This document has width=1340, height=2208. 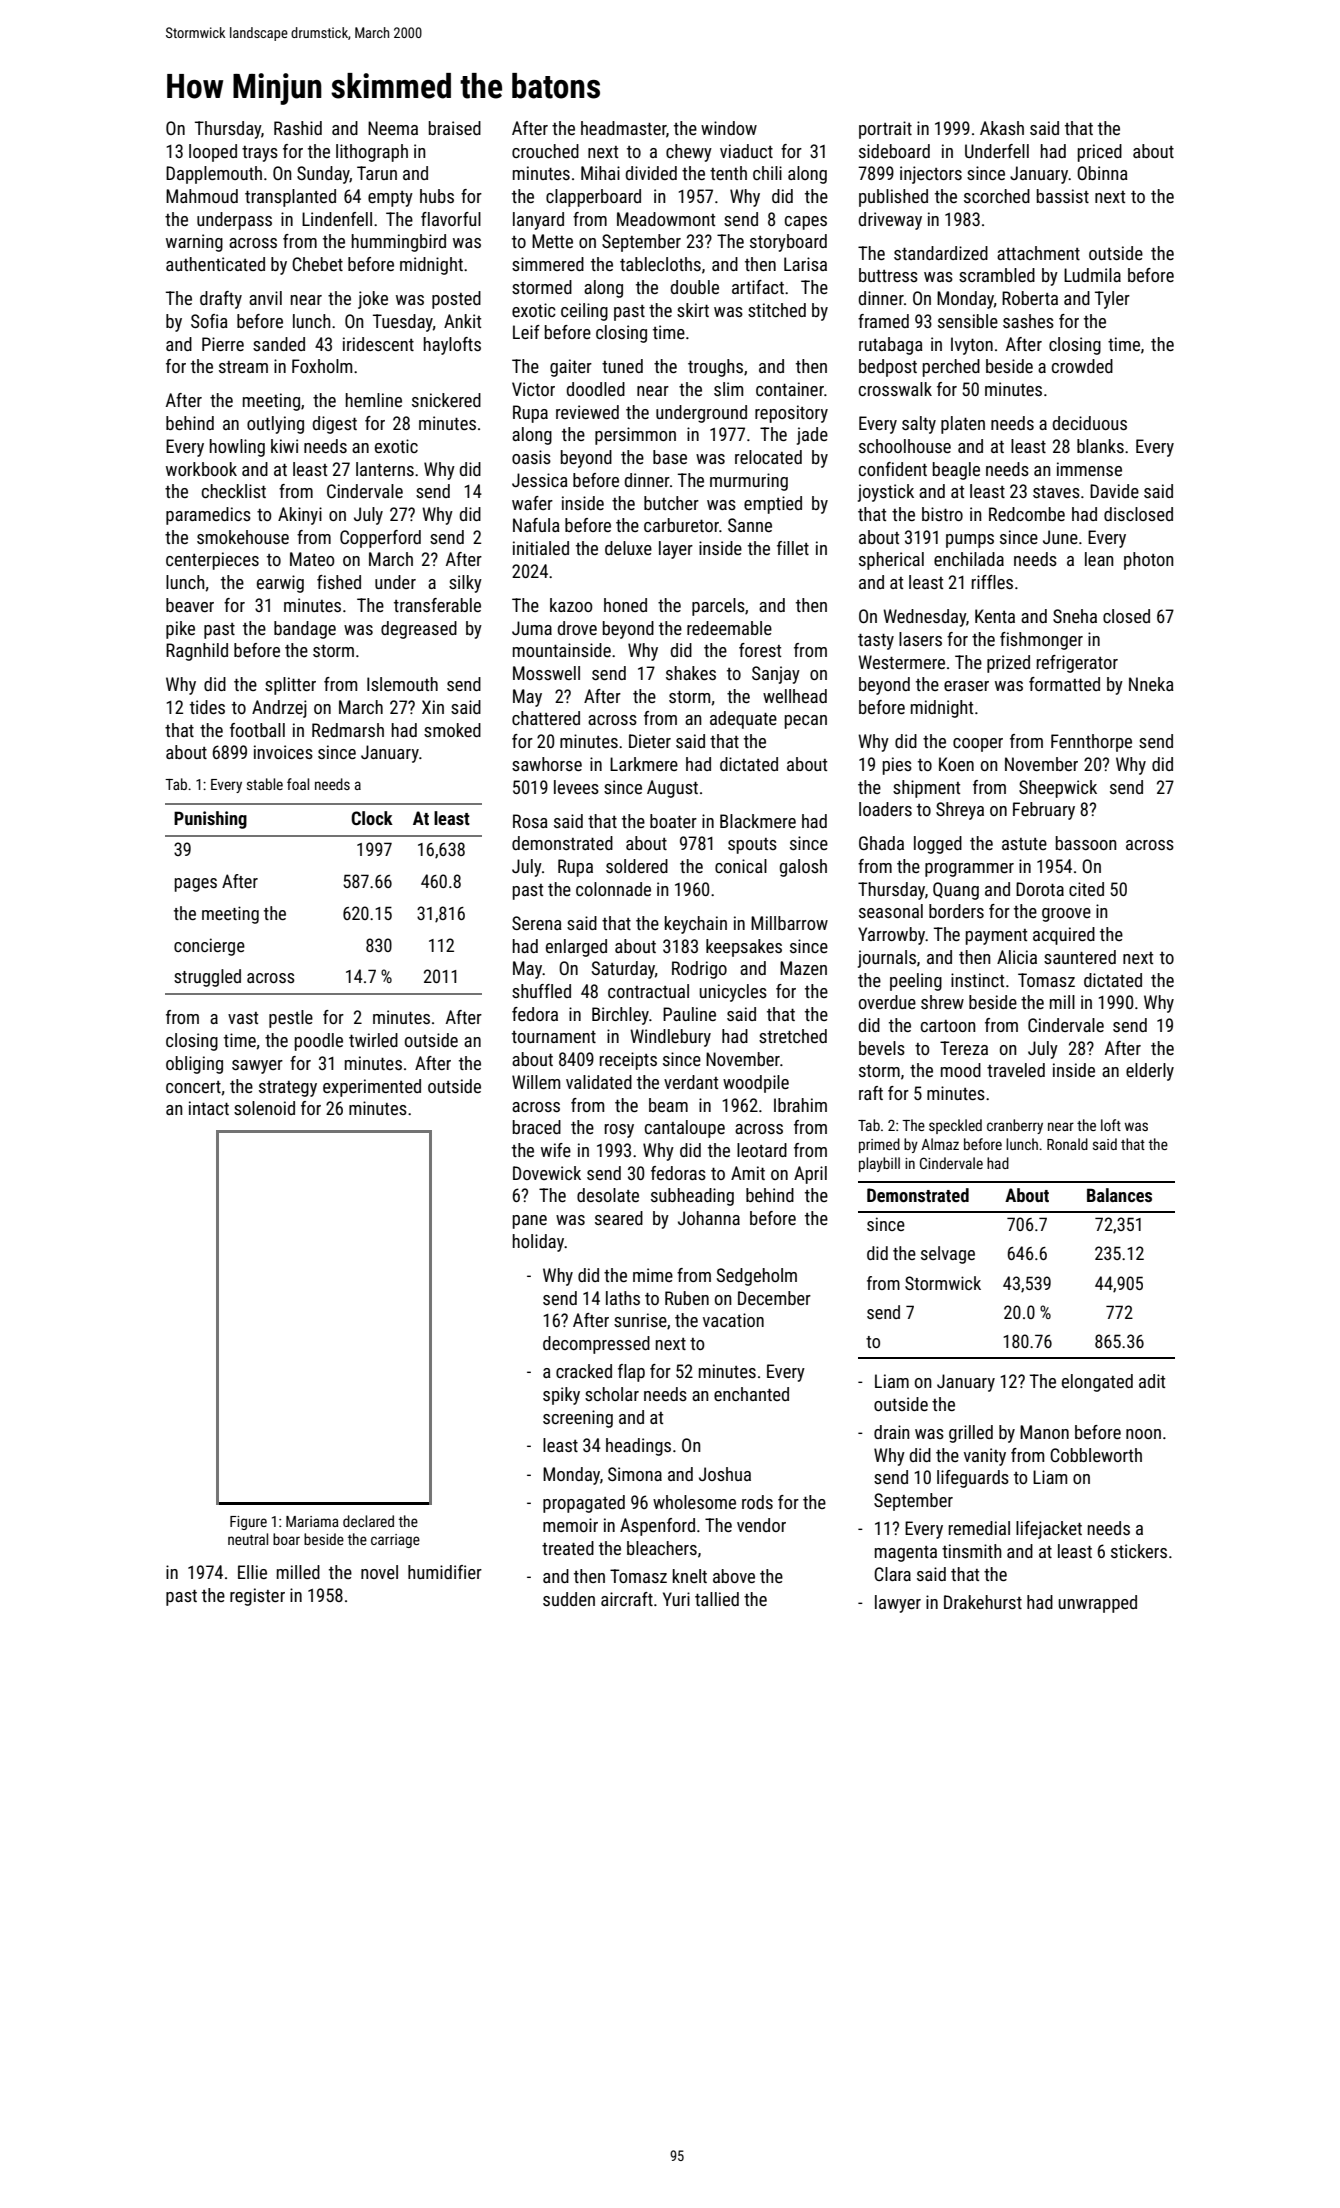 I want to click on holiday, so click(x=538, y=1243).
